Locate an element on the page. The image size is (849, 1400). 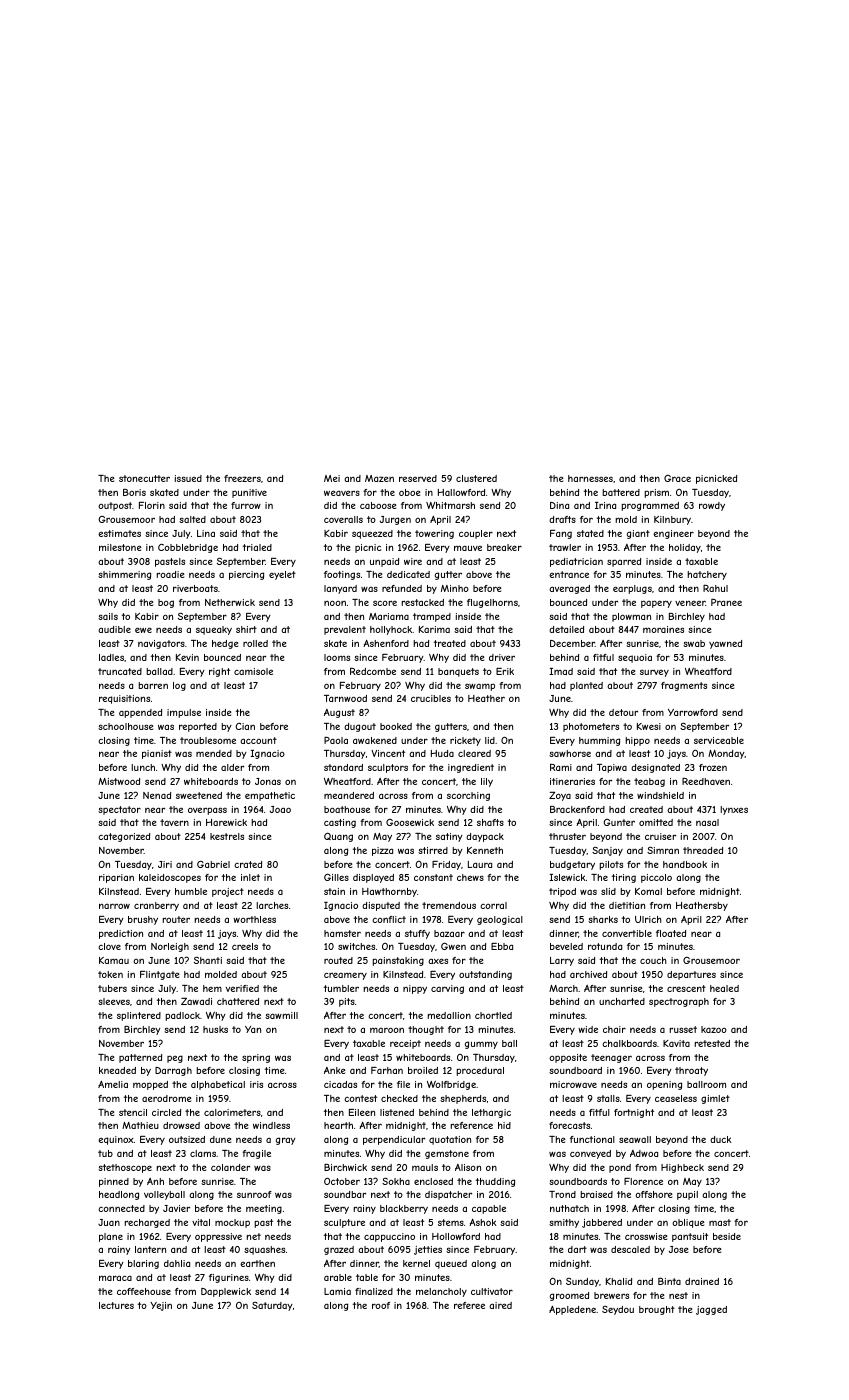
riparian is located at coordinates (116, 878).
